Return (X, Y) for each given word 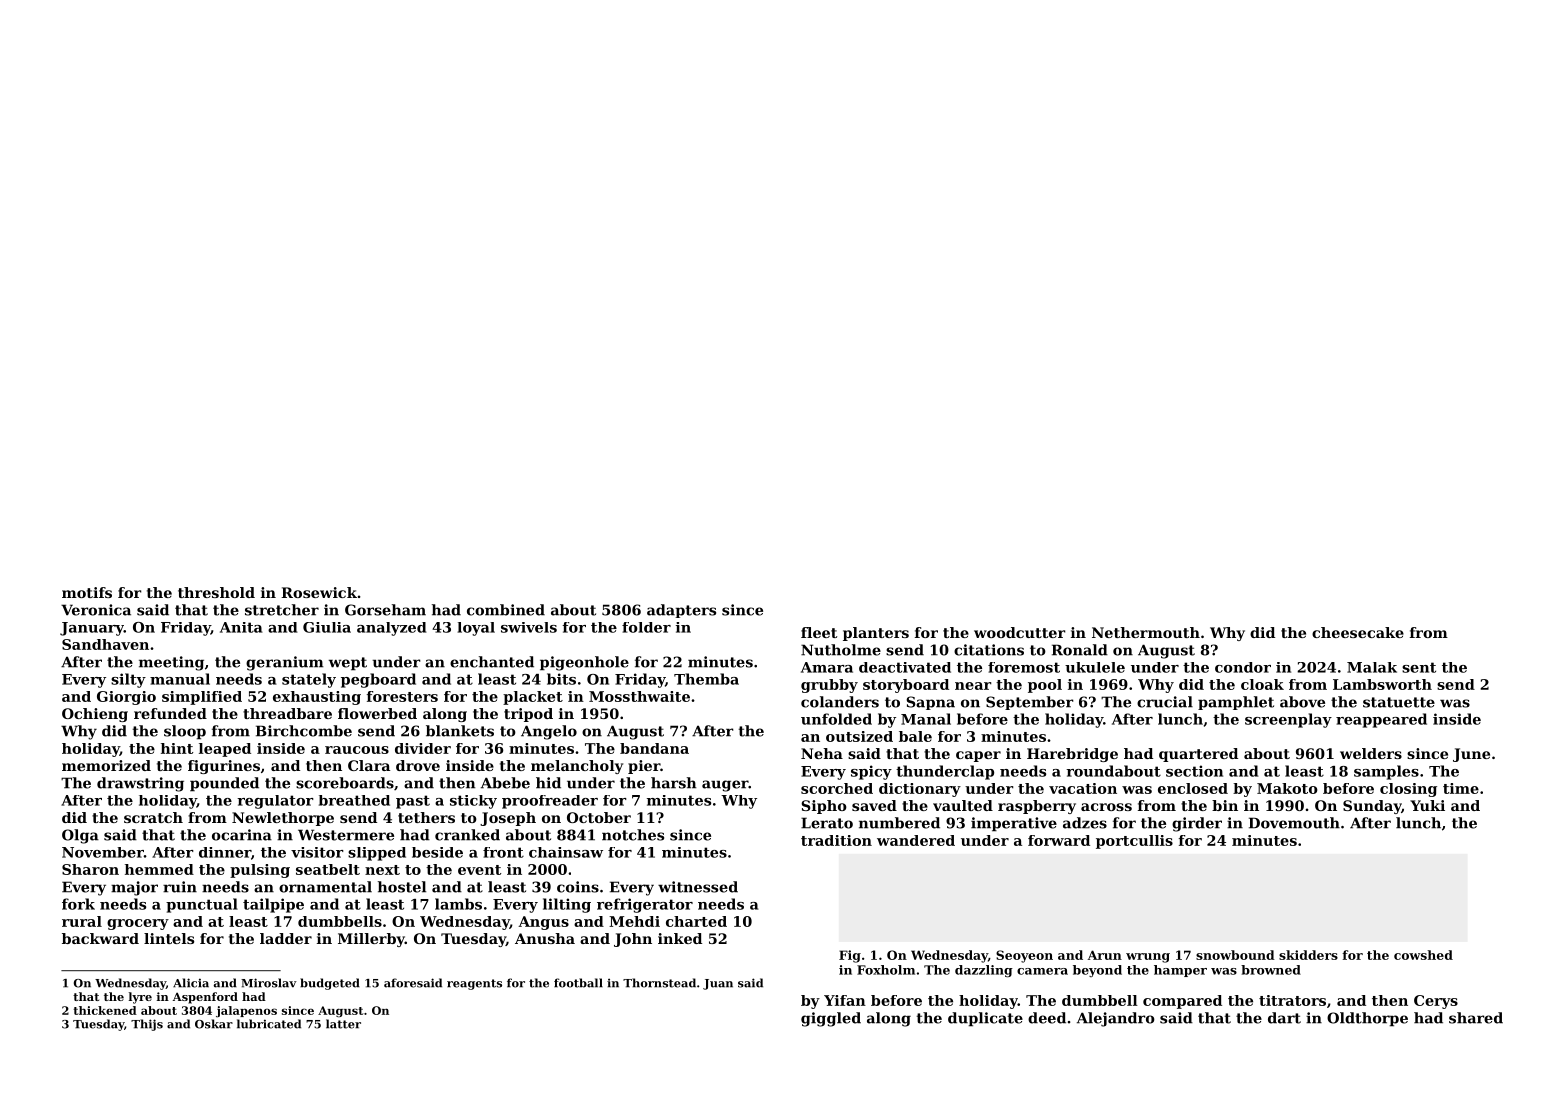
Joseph (508, 819)
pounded (224, 784)
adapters (681, 611)
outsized (859, 736)
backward (100, 938)
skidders (1308, 955)
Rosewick (319, 592)
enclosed (1193, 788)
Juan (718, 984)
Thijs (147, 1025)
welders (1371, 753)
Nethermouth (1146, 632)
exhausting (317, 698)
